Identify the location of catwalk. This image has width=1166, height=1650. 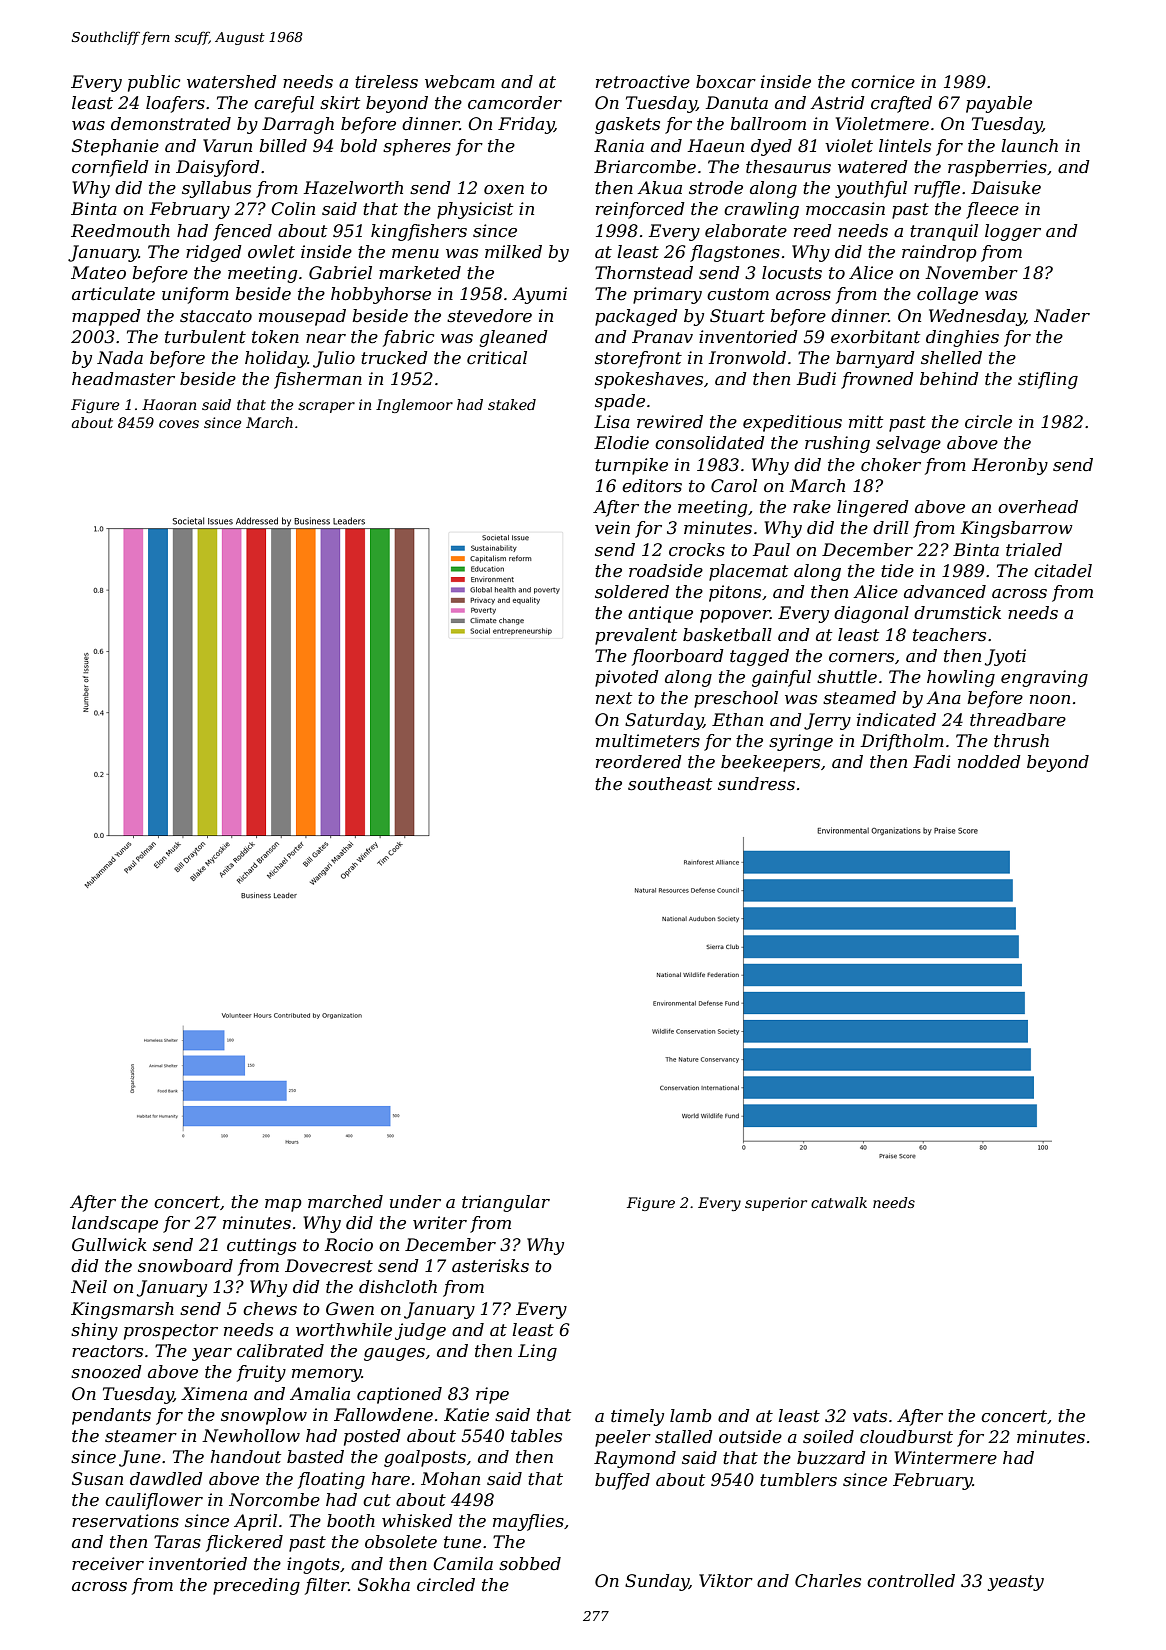
(839, 1202).
